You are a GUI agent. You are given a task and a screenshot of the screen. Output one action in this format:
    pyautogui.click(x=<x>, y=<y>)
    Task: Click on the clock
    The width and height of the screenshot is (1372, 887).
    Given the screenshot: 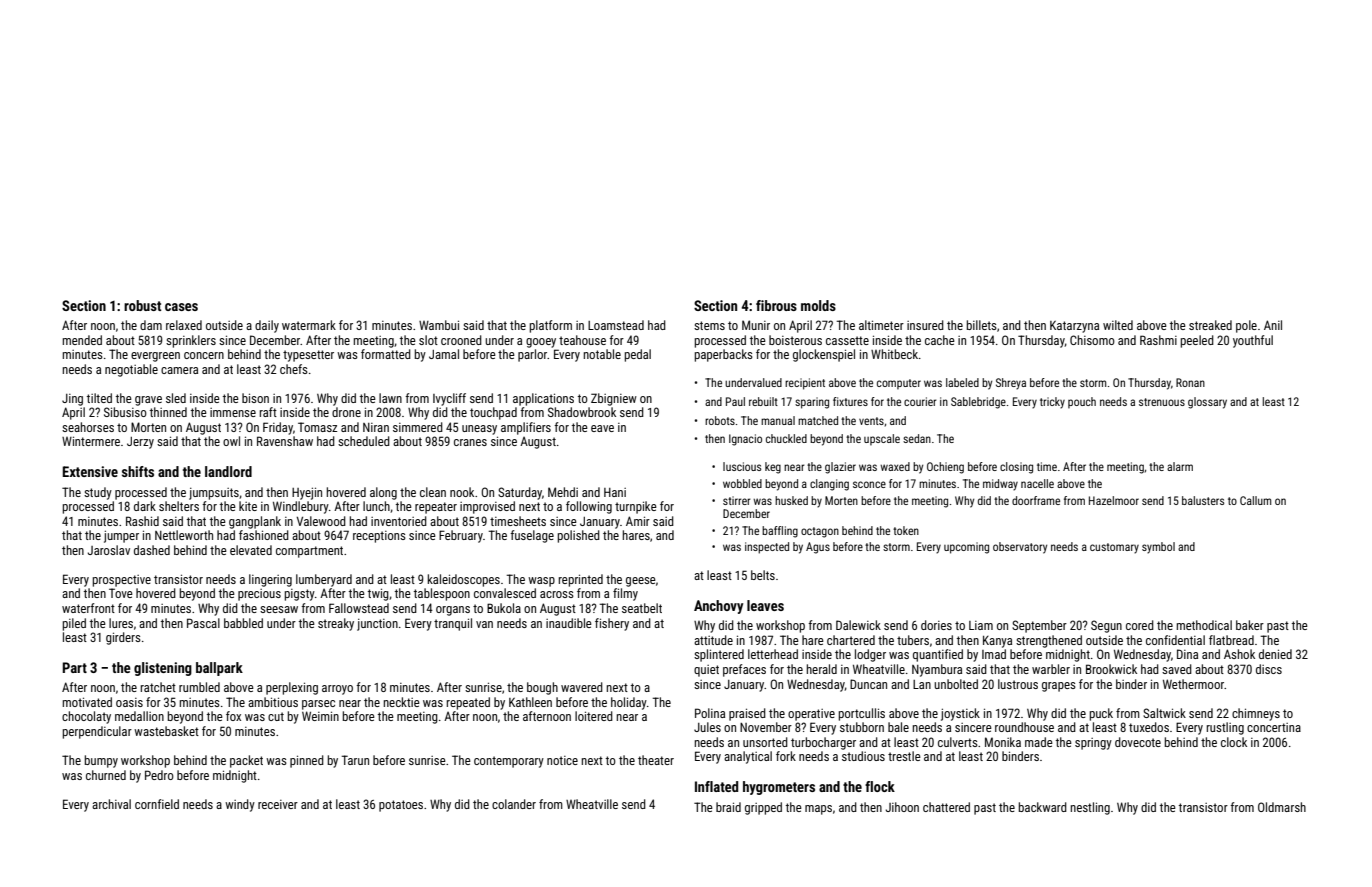 What is the action you would take?
    pyautogui.click(x=1234, y=742)
